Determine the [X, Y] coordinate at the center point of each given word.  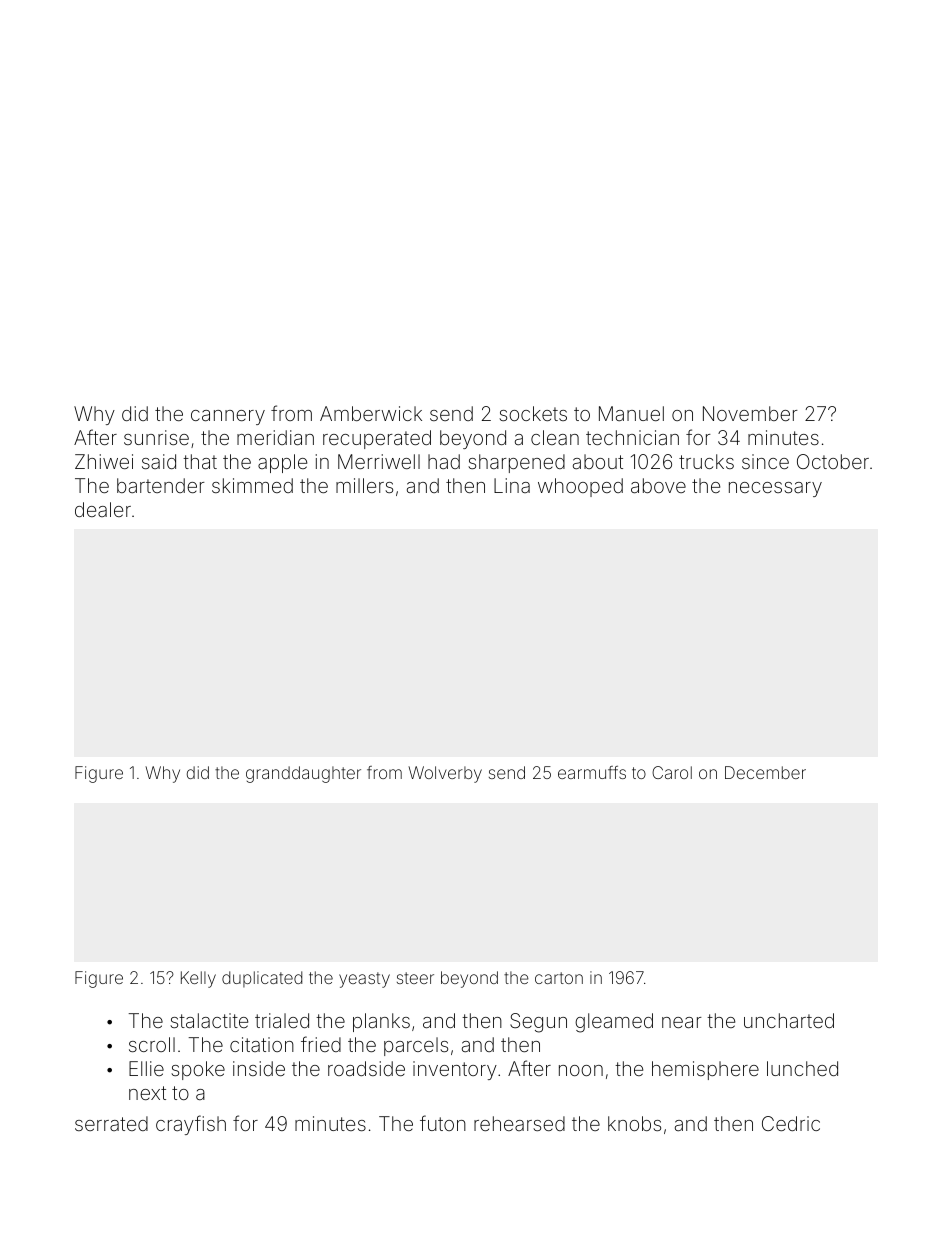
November [750, 413]
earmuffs [592, 772]
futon [443, 1123]
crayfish [191, 1125]
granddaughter [303, 774]
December [765, 772]
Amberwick [371, 413]
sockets [533, 413]
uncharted [789, 1020]
